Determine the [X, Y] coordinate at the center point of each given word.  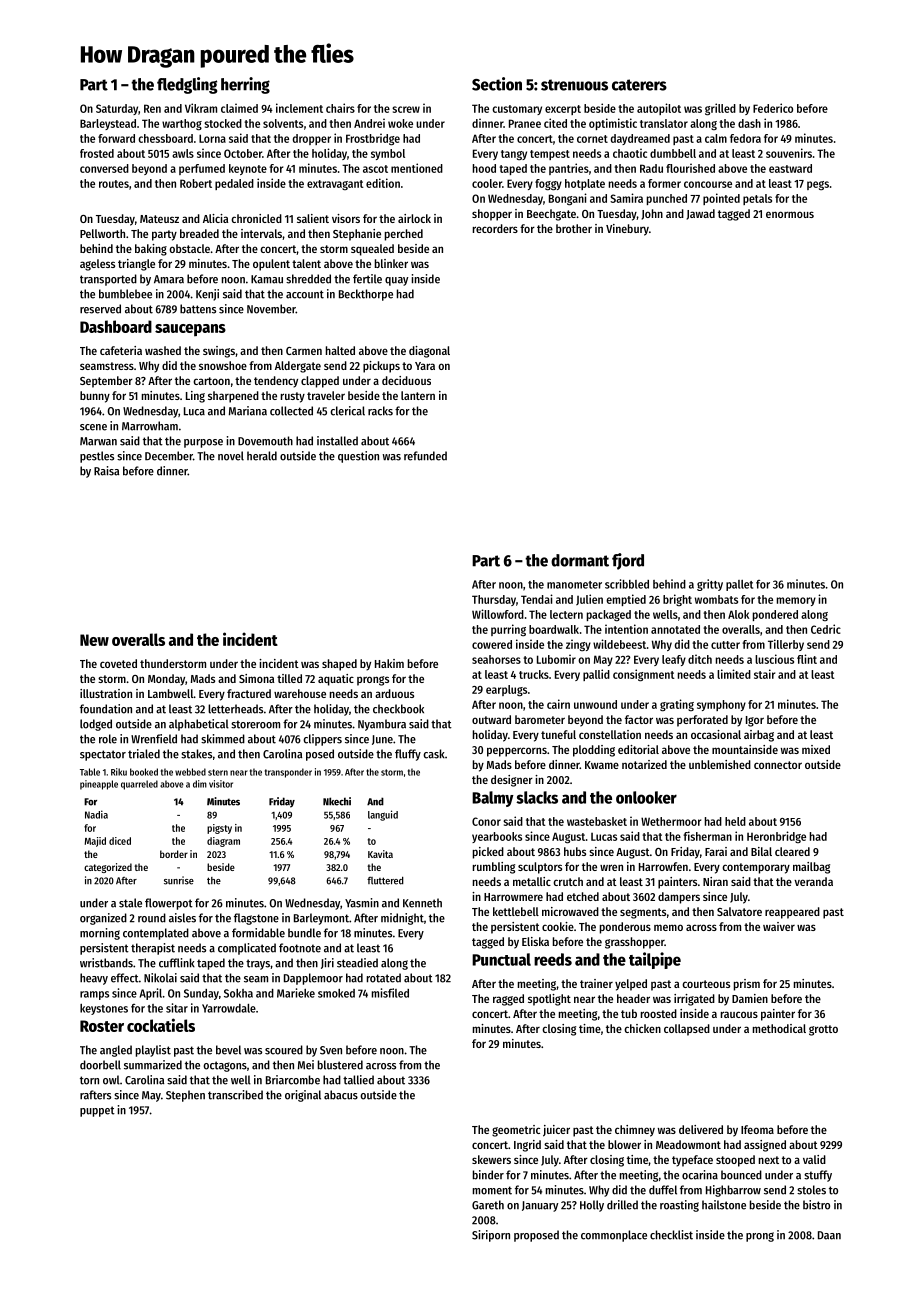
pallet [739, 585]
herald [262, 456]
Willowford [498, 614]
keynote [248, 169]
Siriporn [491, 1236]
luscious [774, 659]
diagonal [429, 352]
